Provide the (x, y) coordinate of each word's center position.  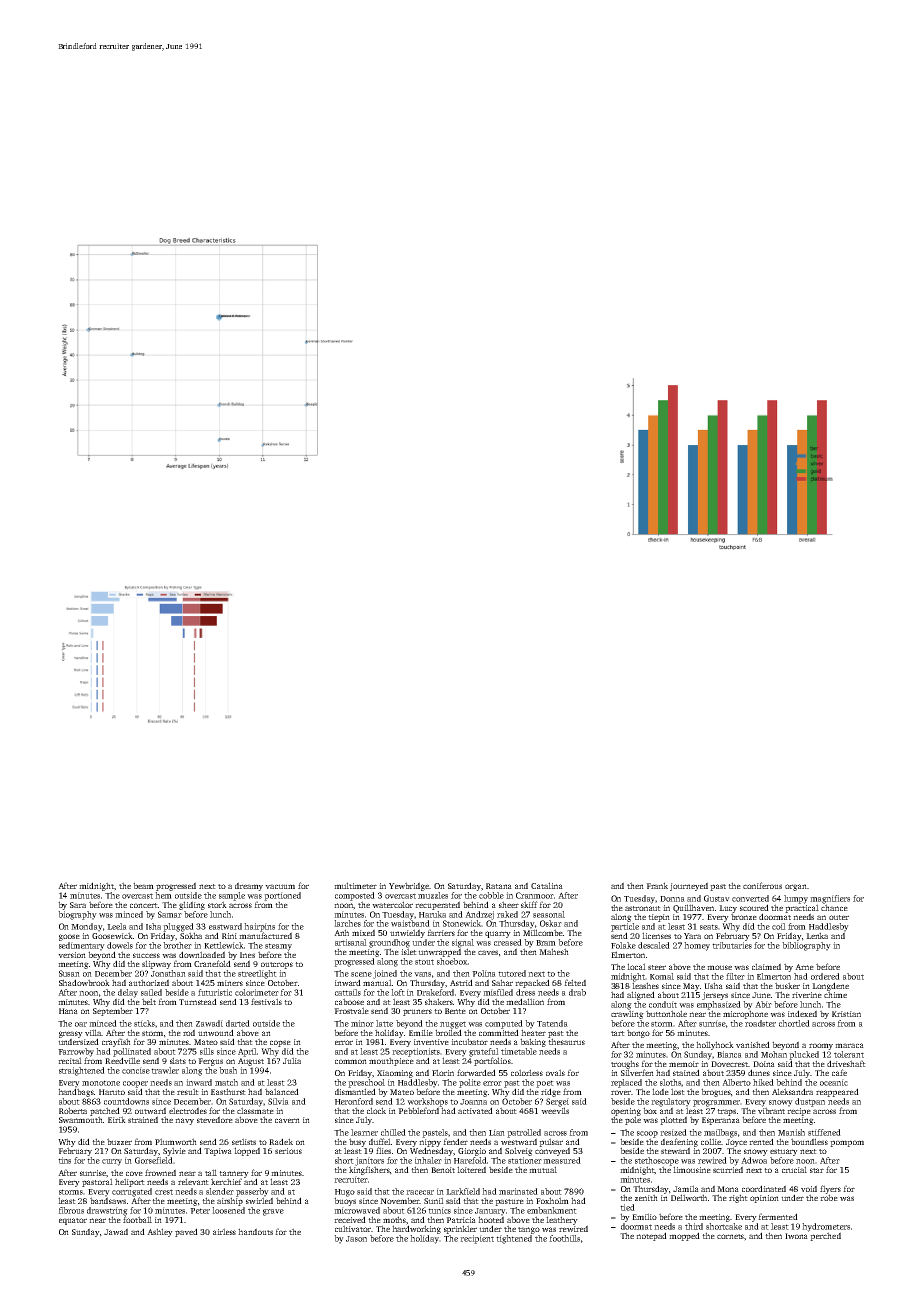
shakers (439, 1001)
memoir (684, 1064)
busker (787, 985)
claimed (766, 966)
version (72, 955)
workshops (427, 1102)
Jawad (116, 1231)
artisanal (351, 942)
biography (77, 915)
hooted (491, 1219)
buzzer (119, 1141)
